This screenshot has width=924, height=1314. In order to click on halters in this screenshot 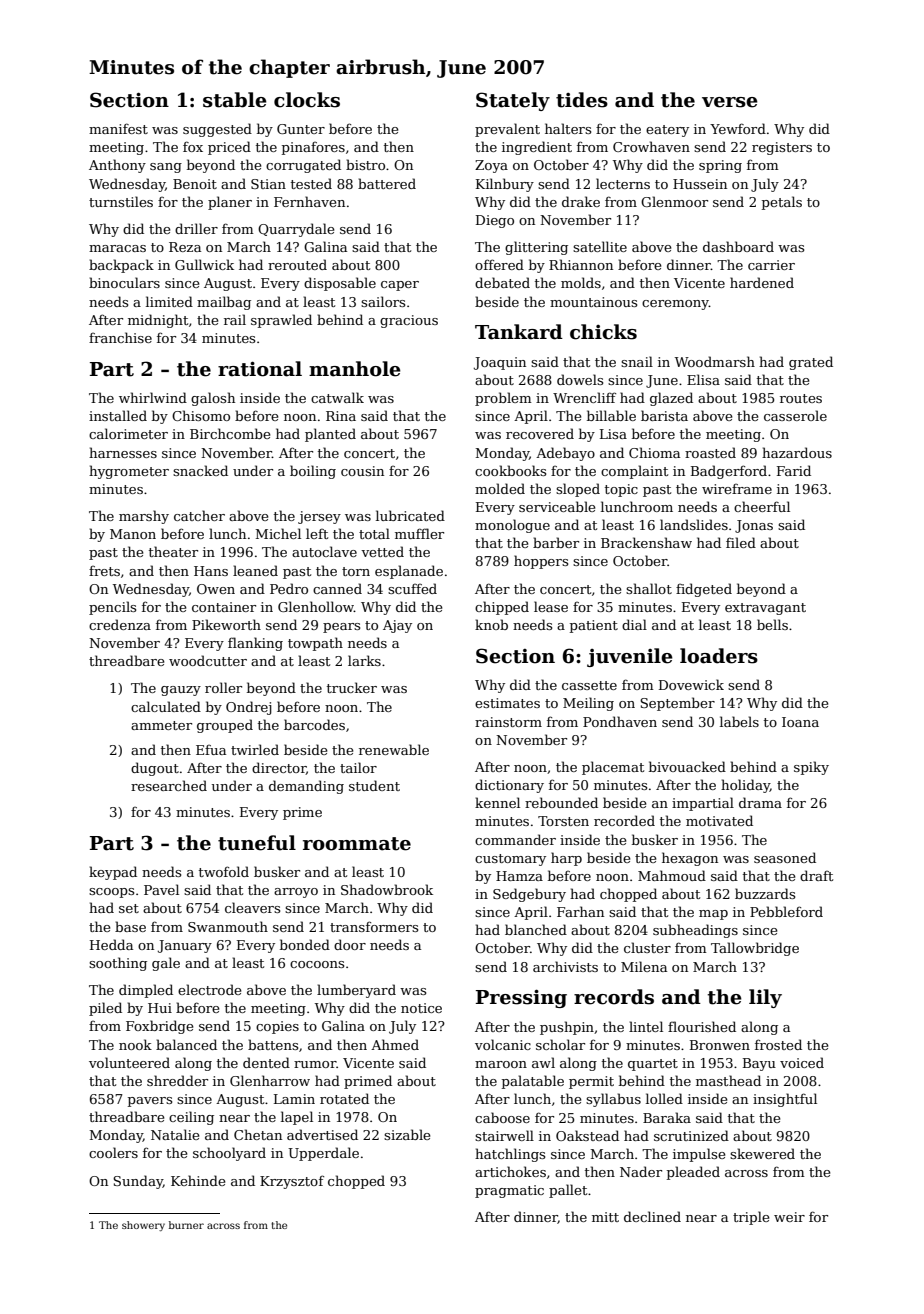, I will do `click(568, 128)`.
